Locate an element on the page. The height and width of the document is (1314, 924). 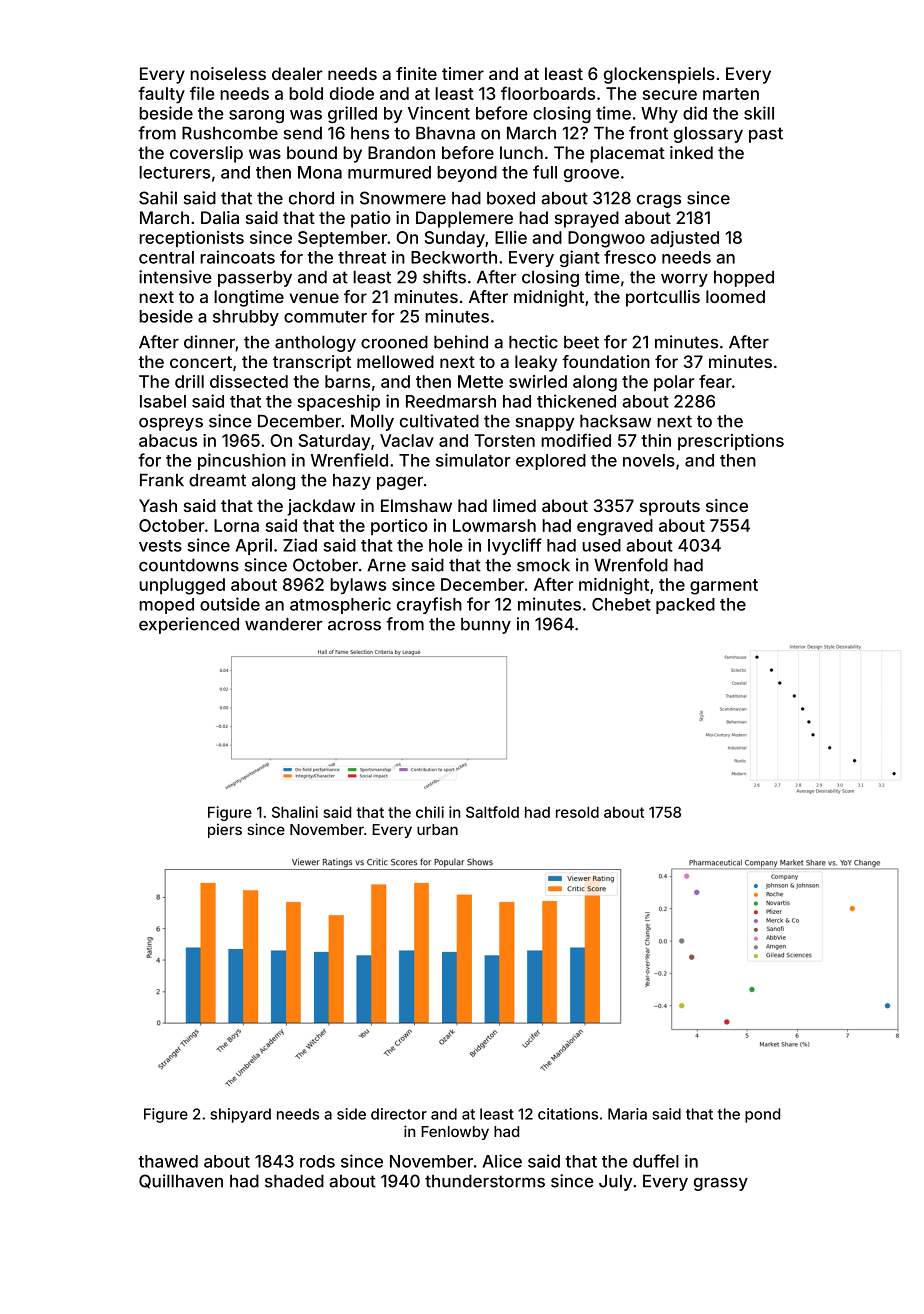
shipyard is located at coordinates (240, 1115).
